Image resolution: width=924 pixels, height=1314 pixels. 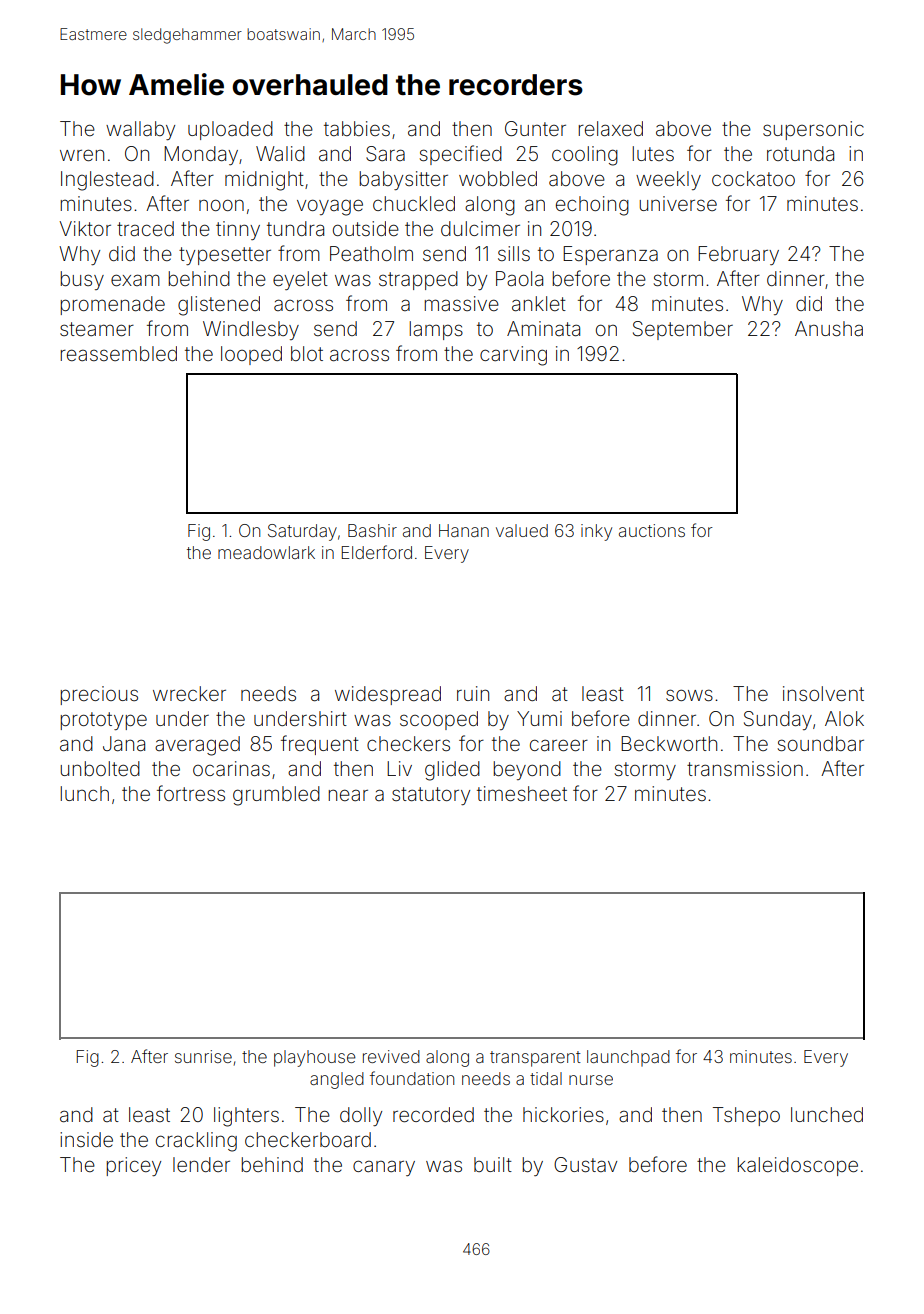 I want to click on September, so click(x=683, y=330).
